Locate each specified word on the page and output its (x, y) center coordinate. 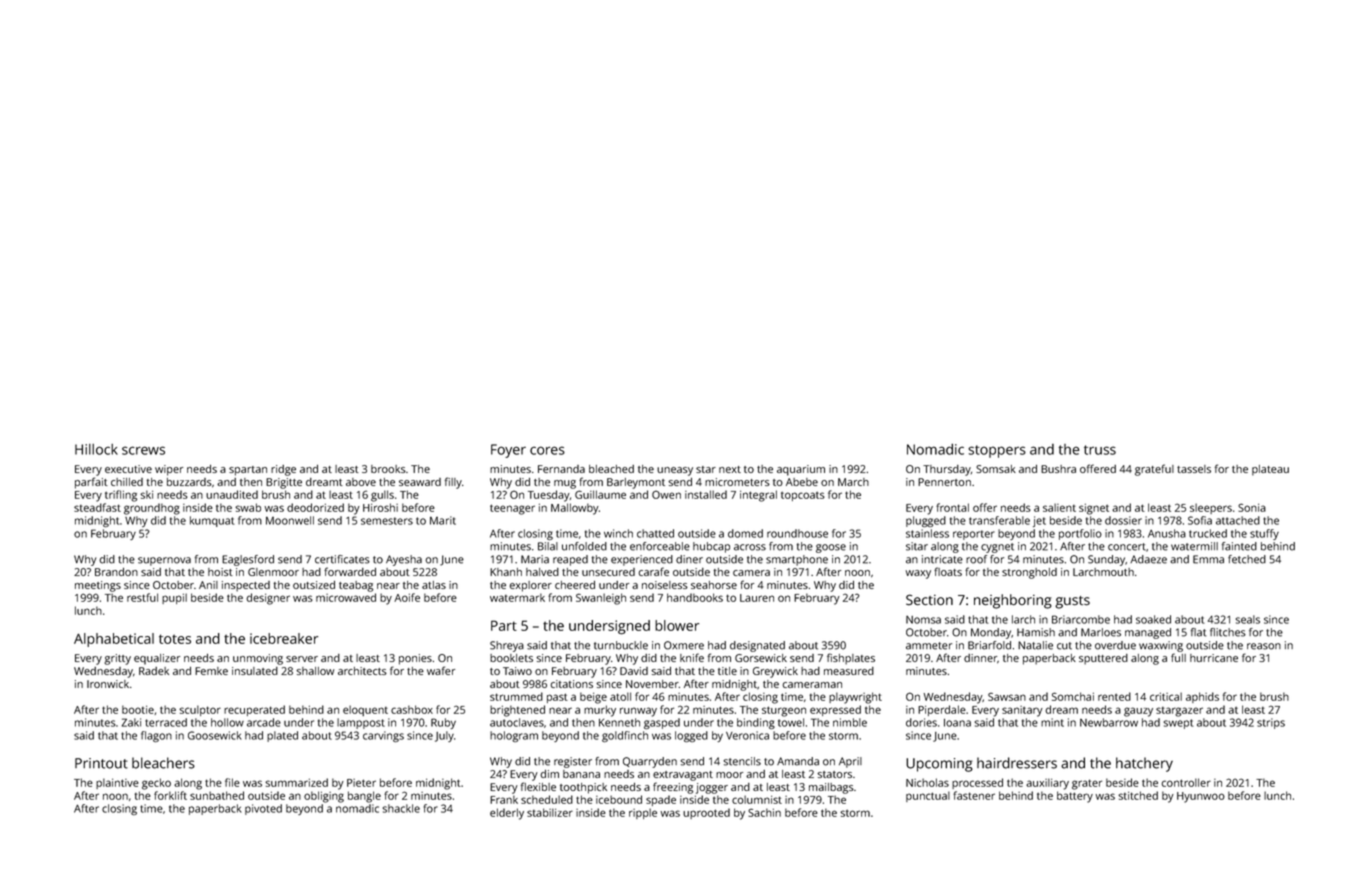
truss (1100, 450)
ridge (283, 470)
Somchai (1073, 696)
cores (547, 450)
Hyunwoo (1201, 797)
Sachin (764, 812)
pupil (174, 598)
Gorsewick (761, 658)
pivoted (263, 809)
